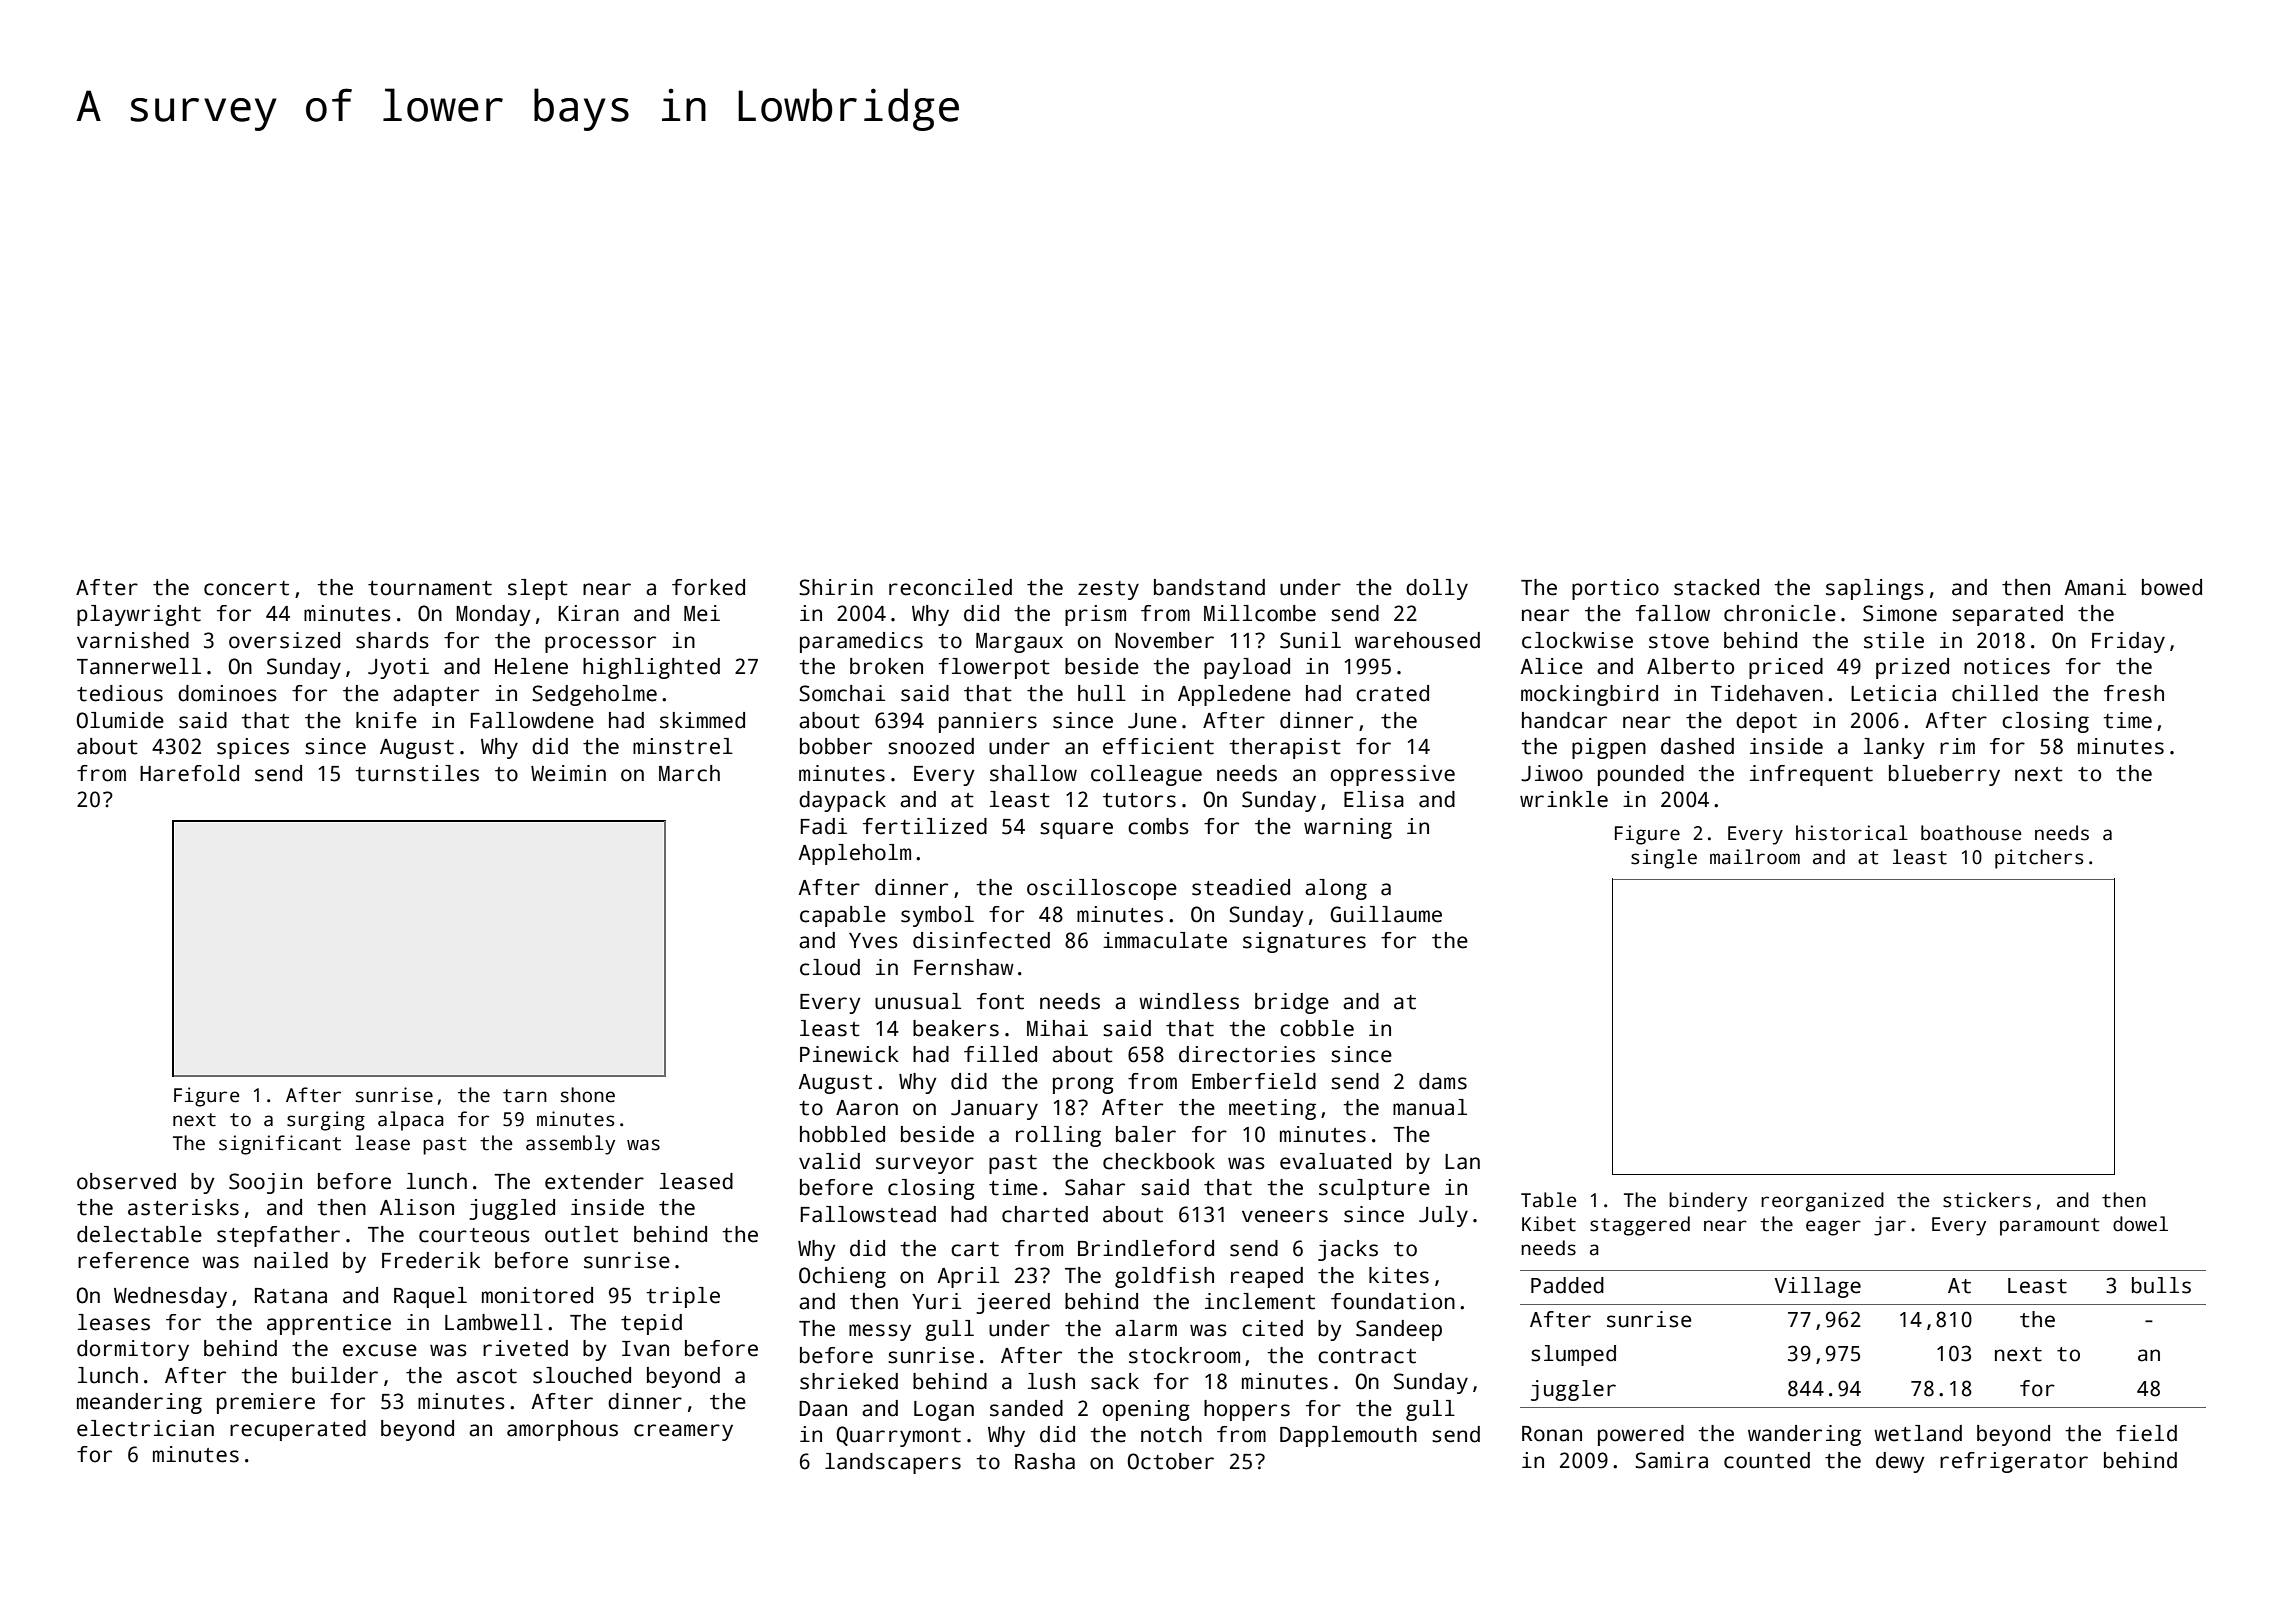 This screenshot has width=2282, height=1614. What do you see at coordinates (525, 1096) in the screenshot?
I see `tarn` at bounding box center [525, 1096].
